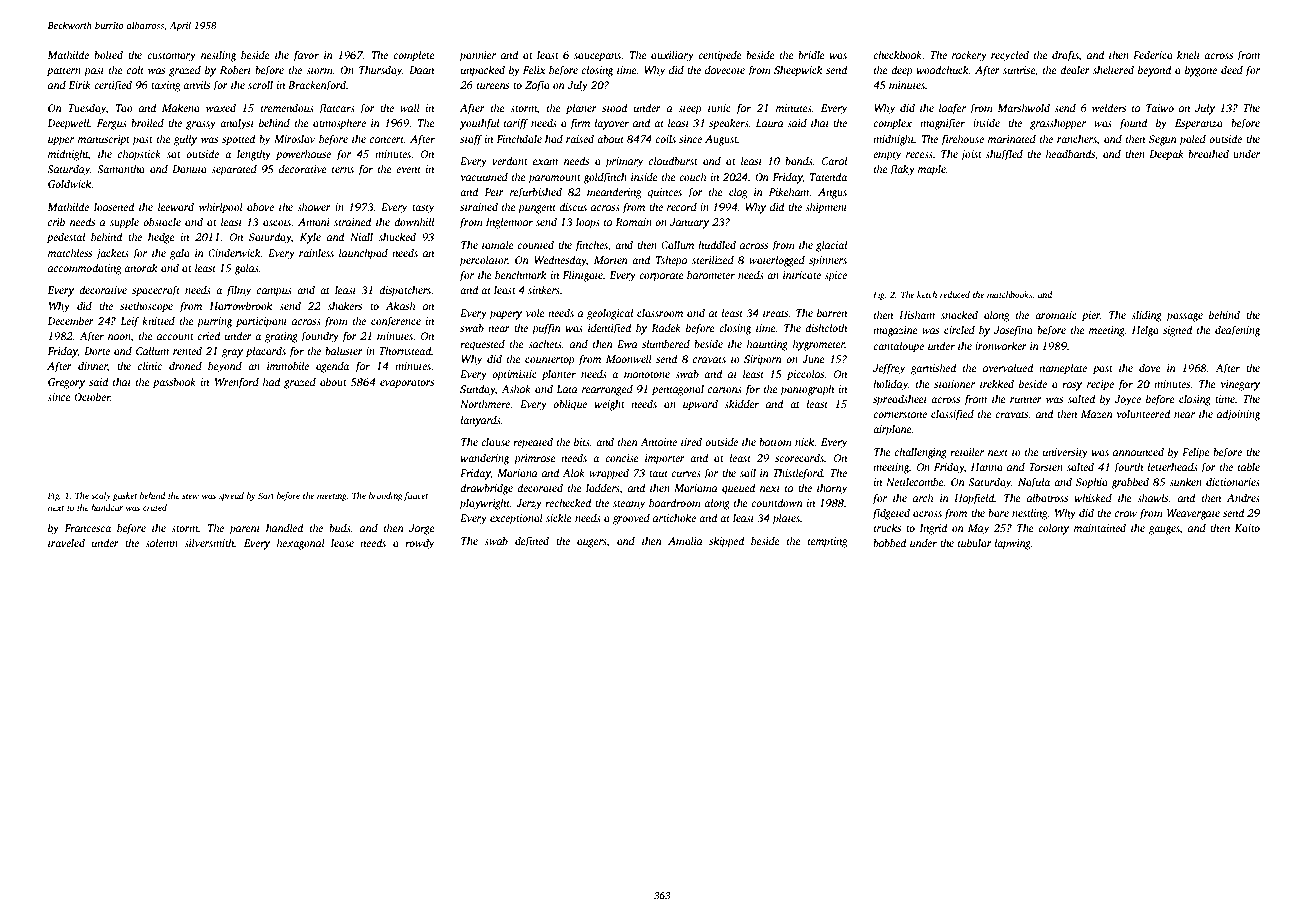 The width and height of the screenshot is (1308, 924). I want to click on papery, so click(505, 315).
